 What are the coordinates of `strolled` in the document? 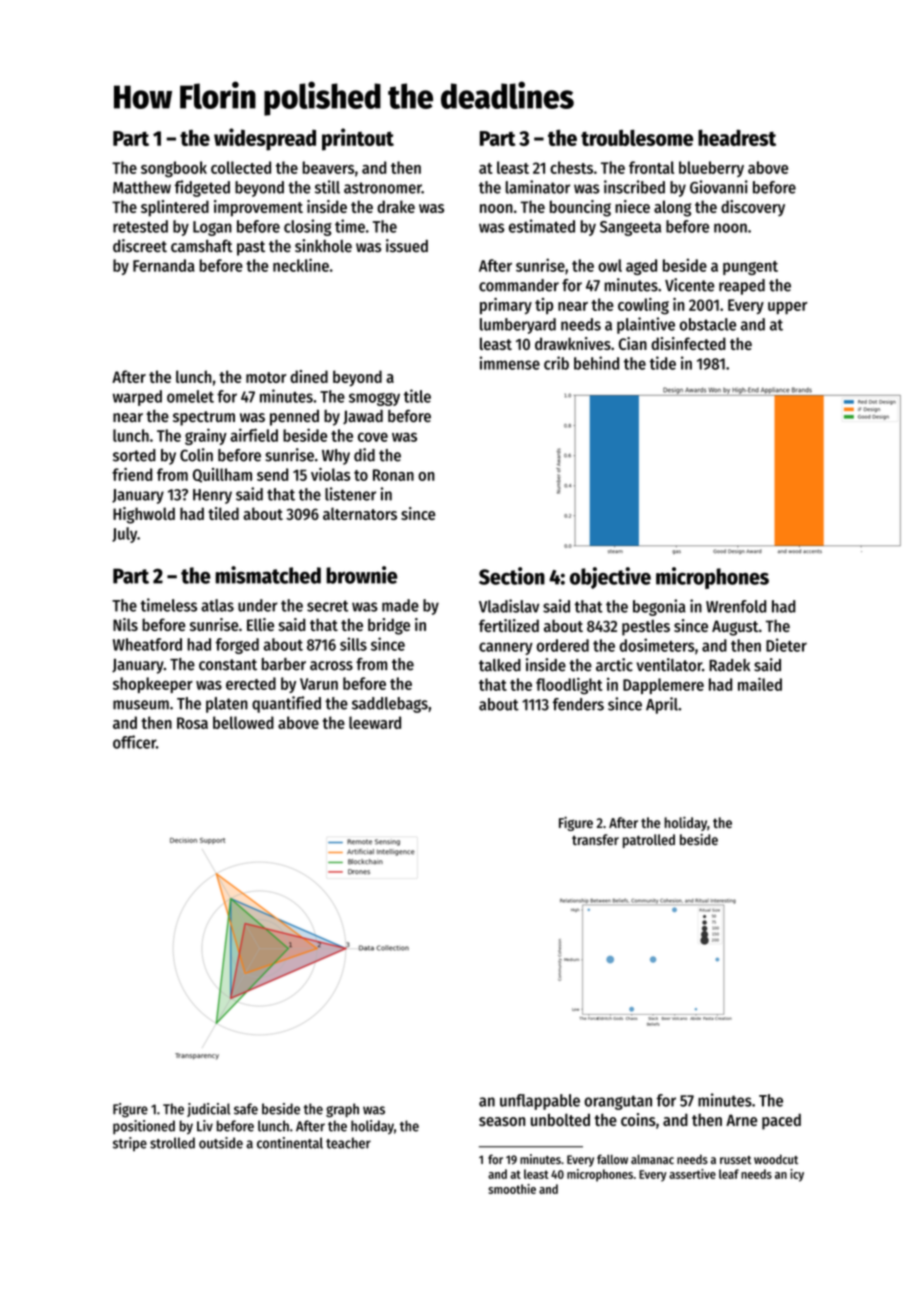 It's located at (172, 1143).
